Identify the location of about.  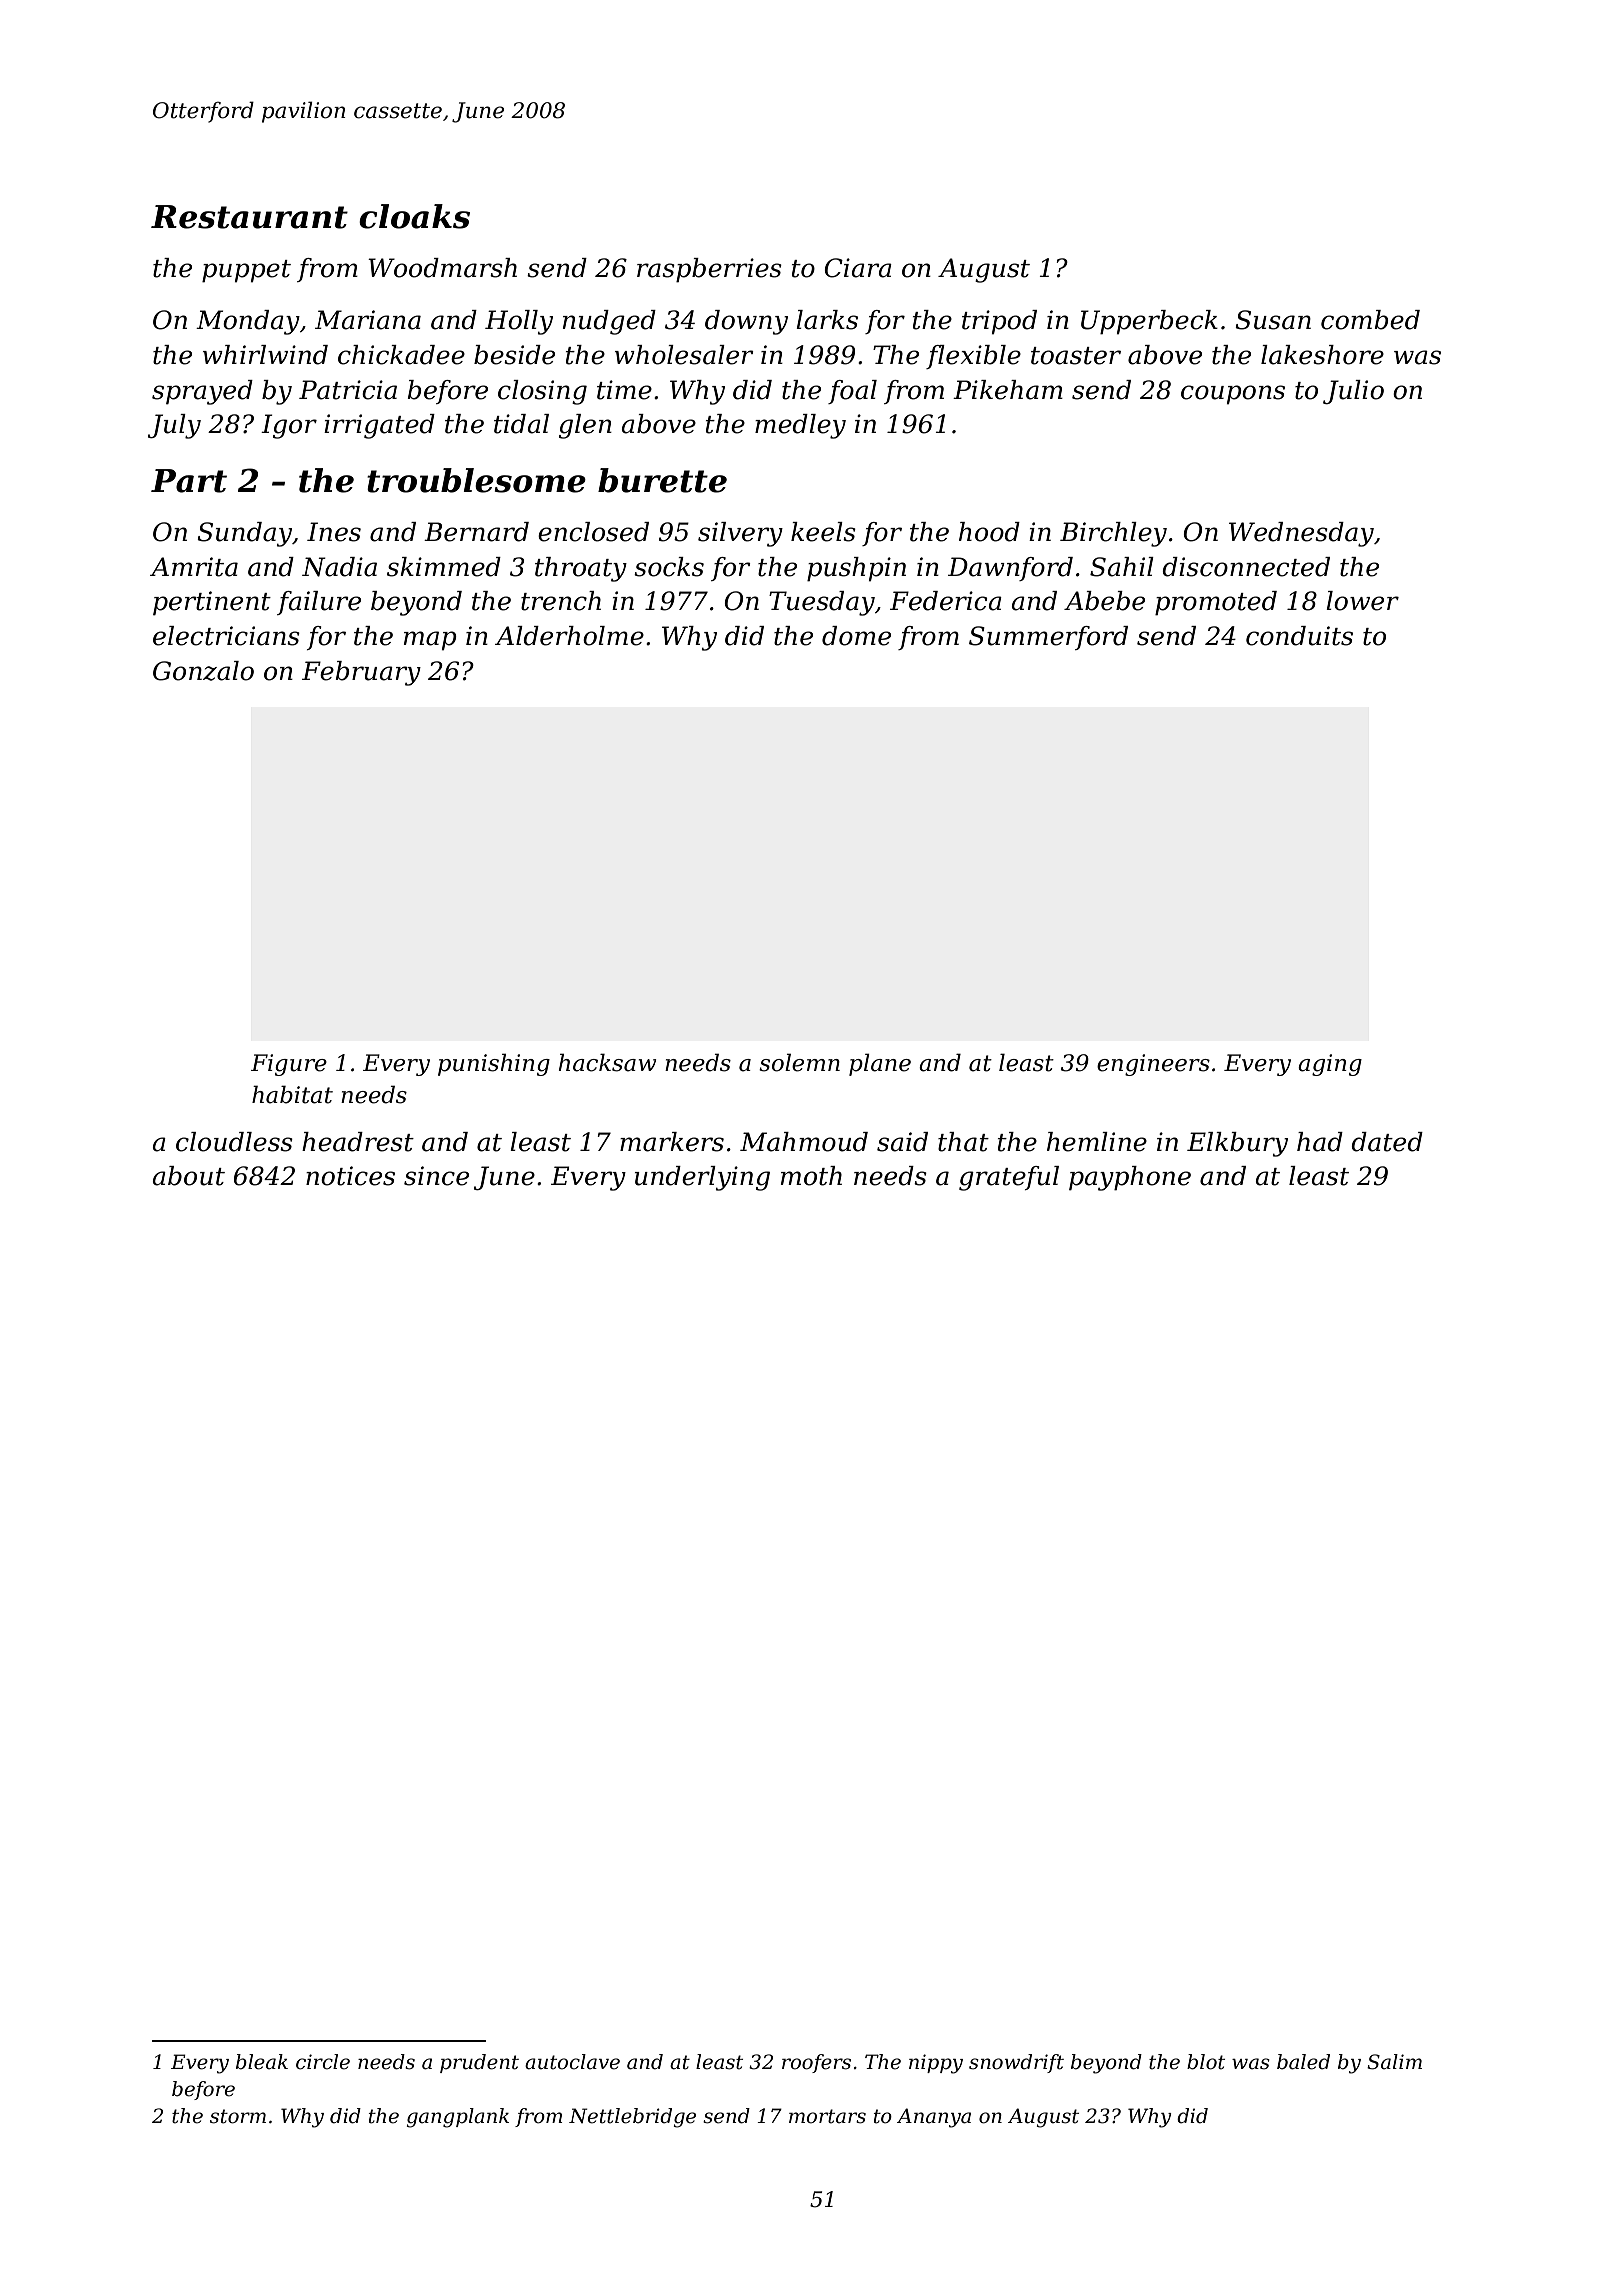
(189, 1176).
